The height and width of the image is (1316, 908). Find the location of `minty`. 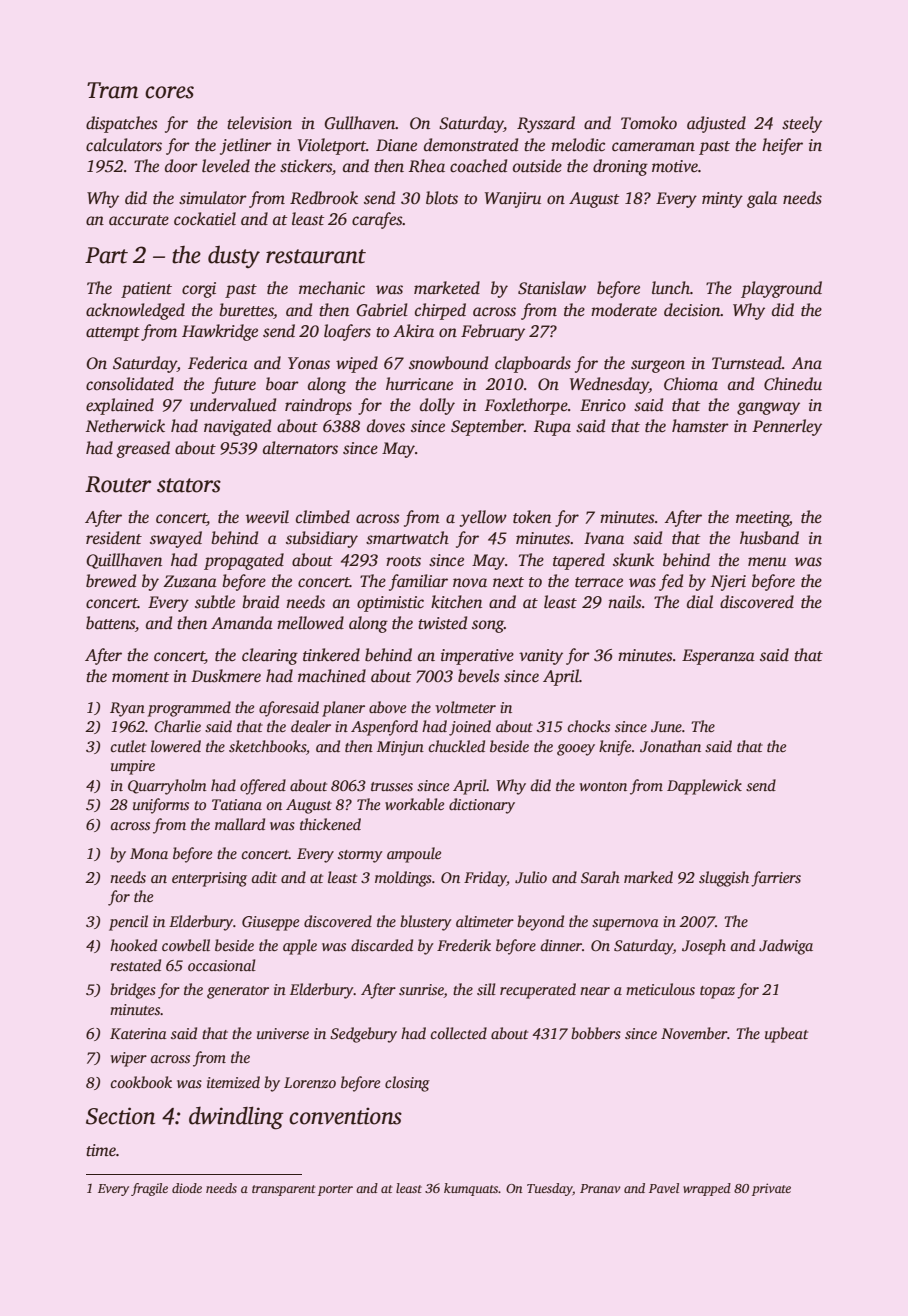

minty is located at coordinates (722, 200).
